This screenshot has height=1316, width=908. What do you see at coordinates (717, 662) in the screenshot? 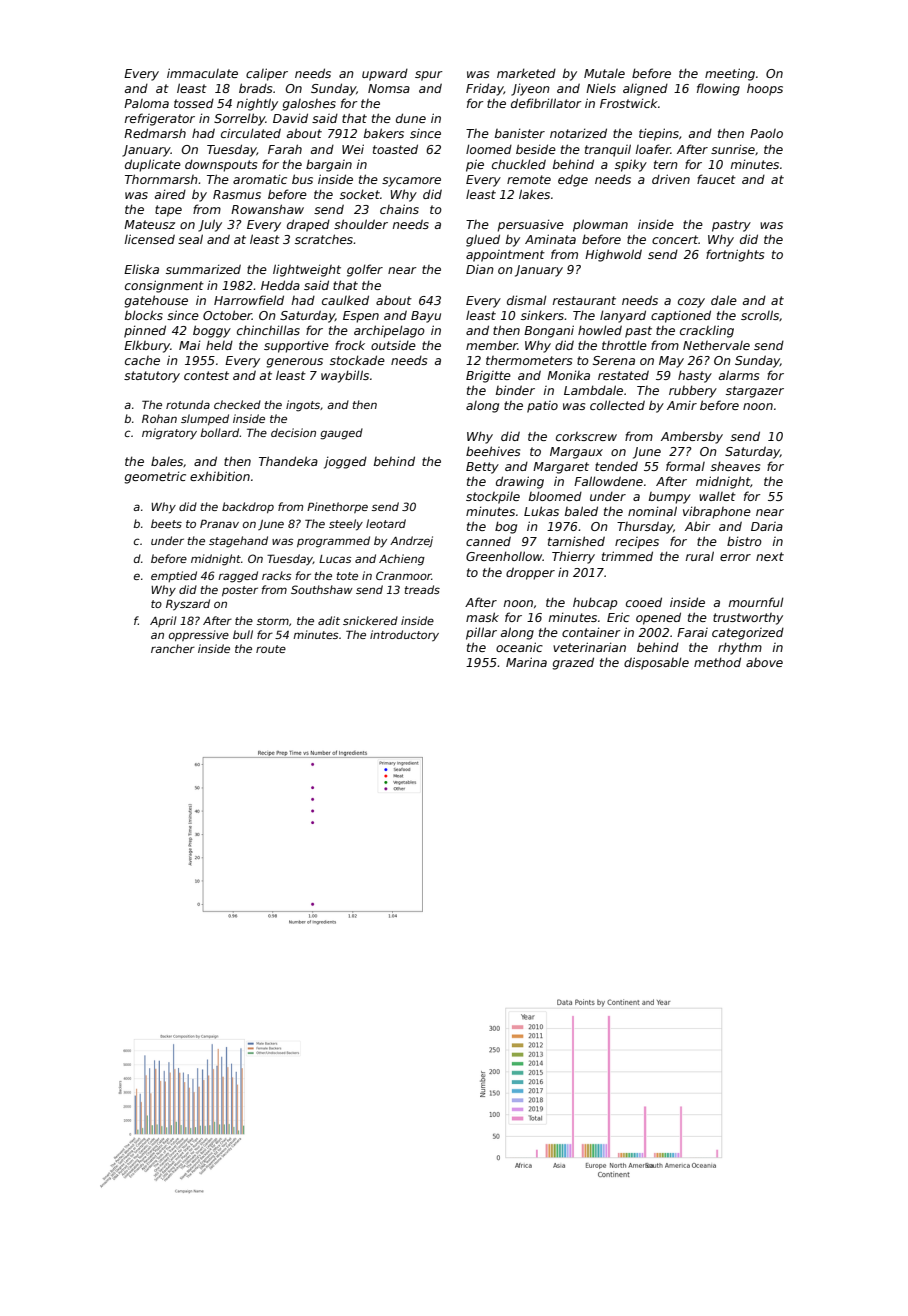
I see `method` at bounding box center [717, 662].
